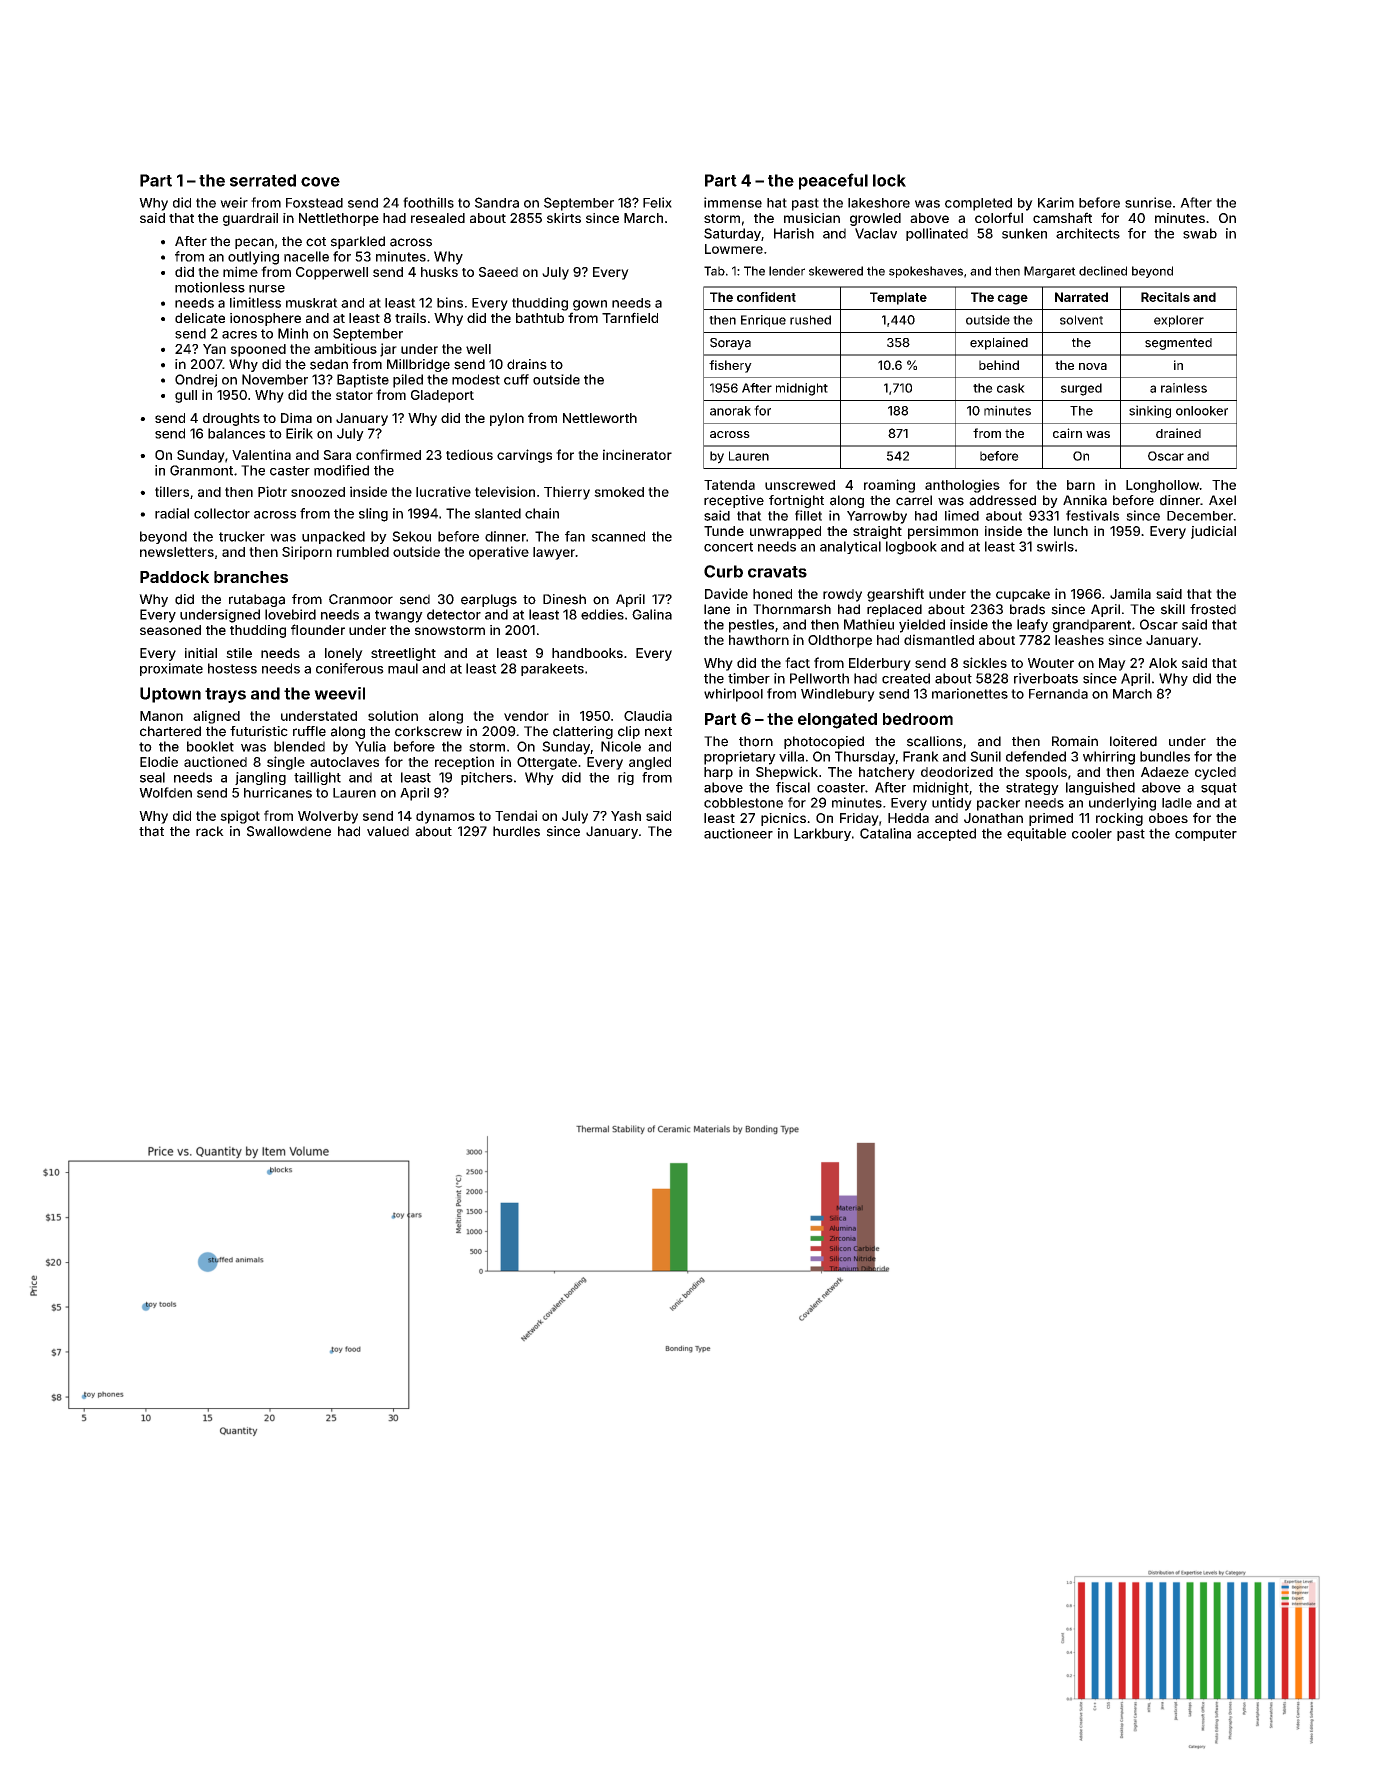 This screenshot has height=1781, width=1376. What do you see at coordinates (552, 669) in the screenshot?
I see `parakeets` at bounding box center [552, 669].
